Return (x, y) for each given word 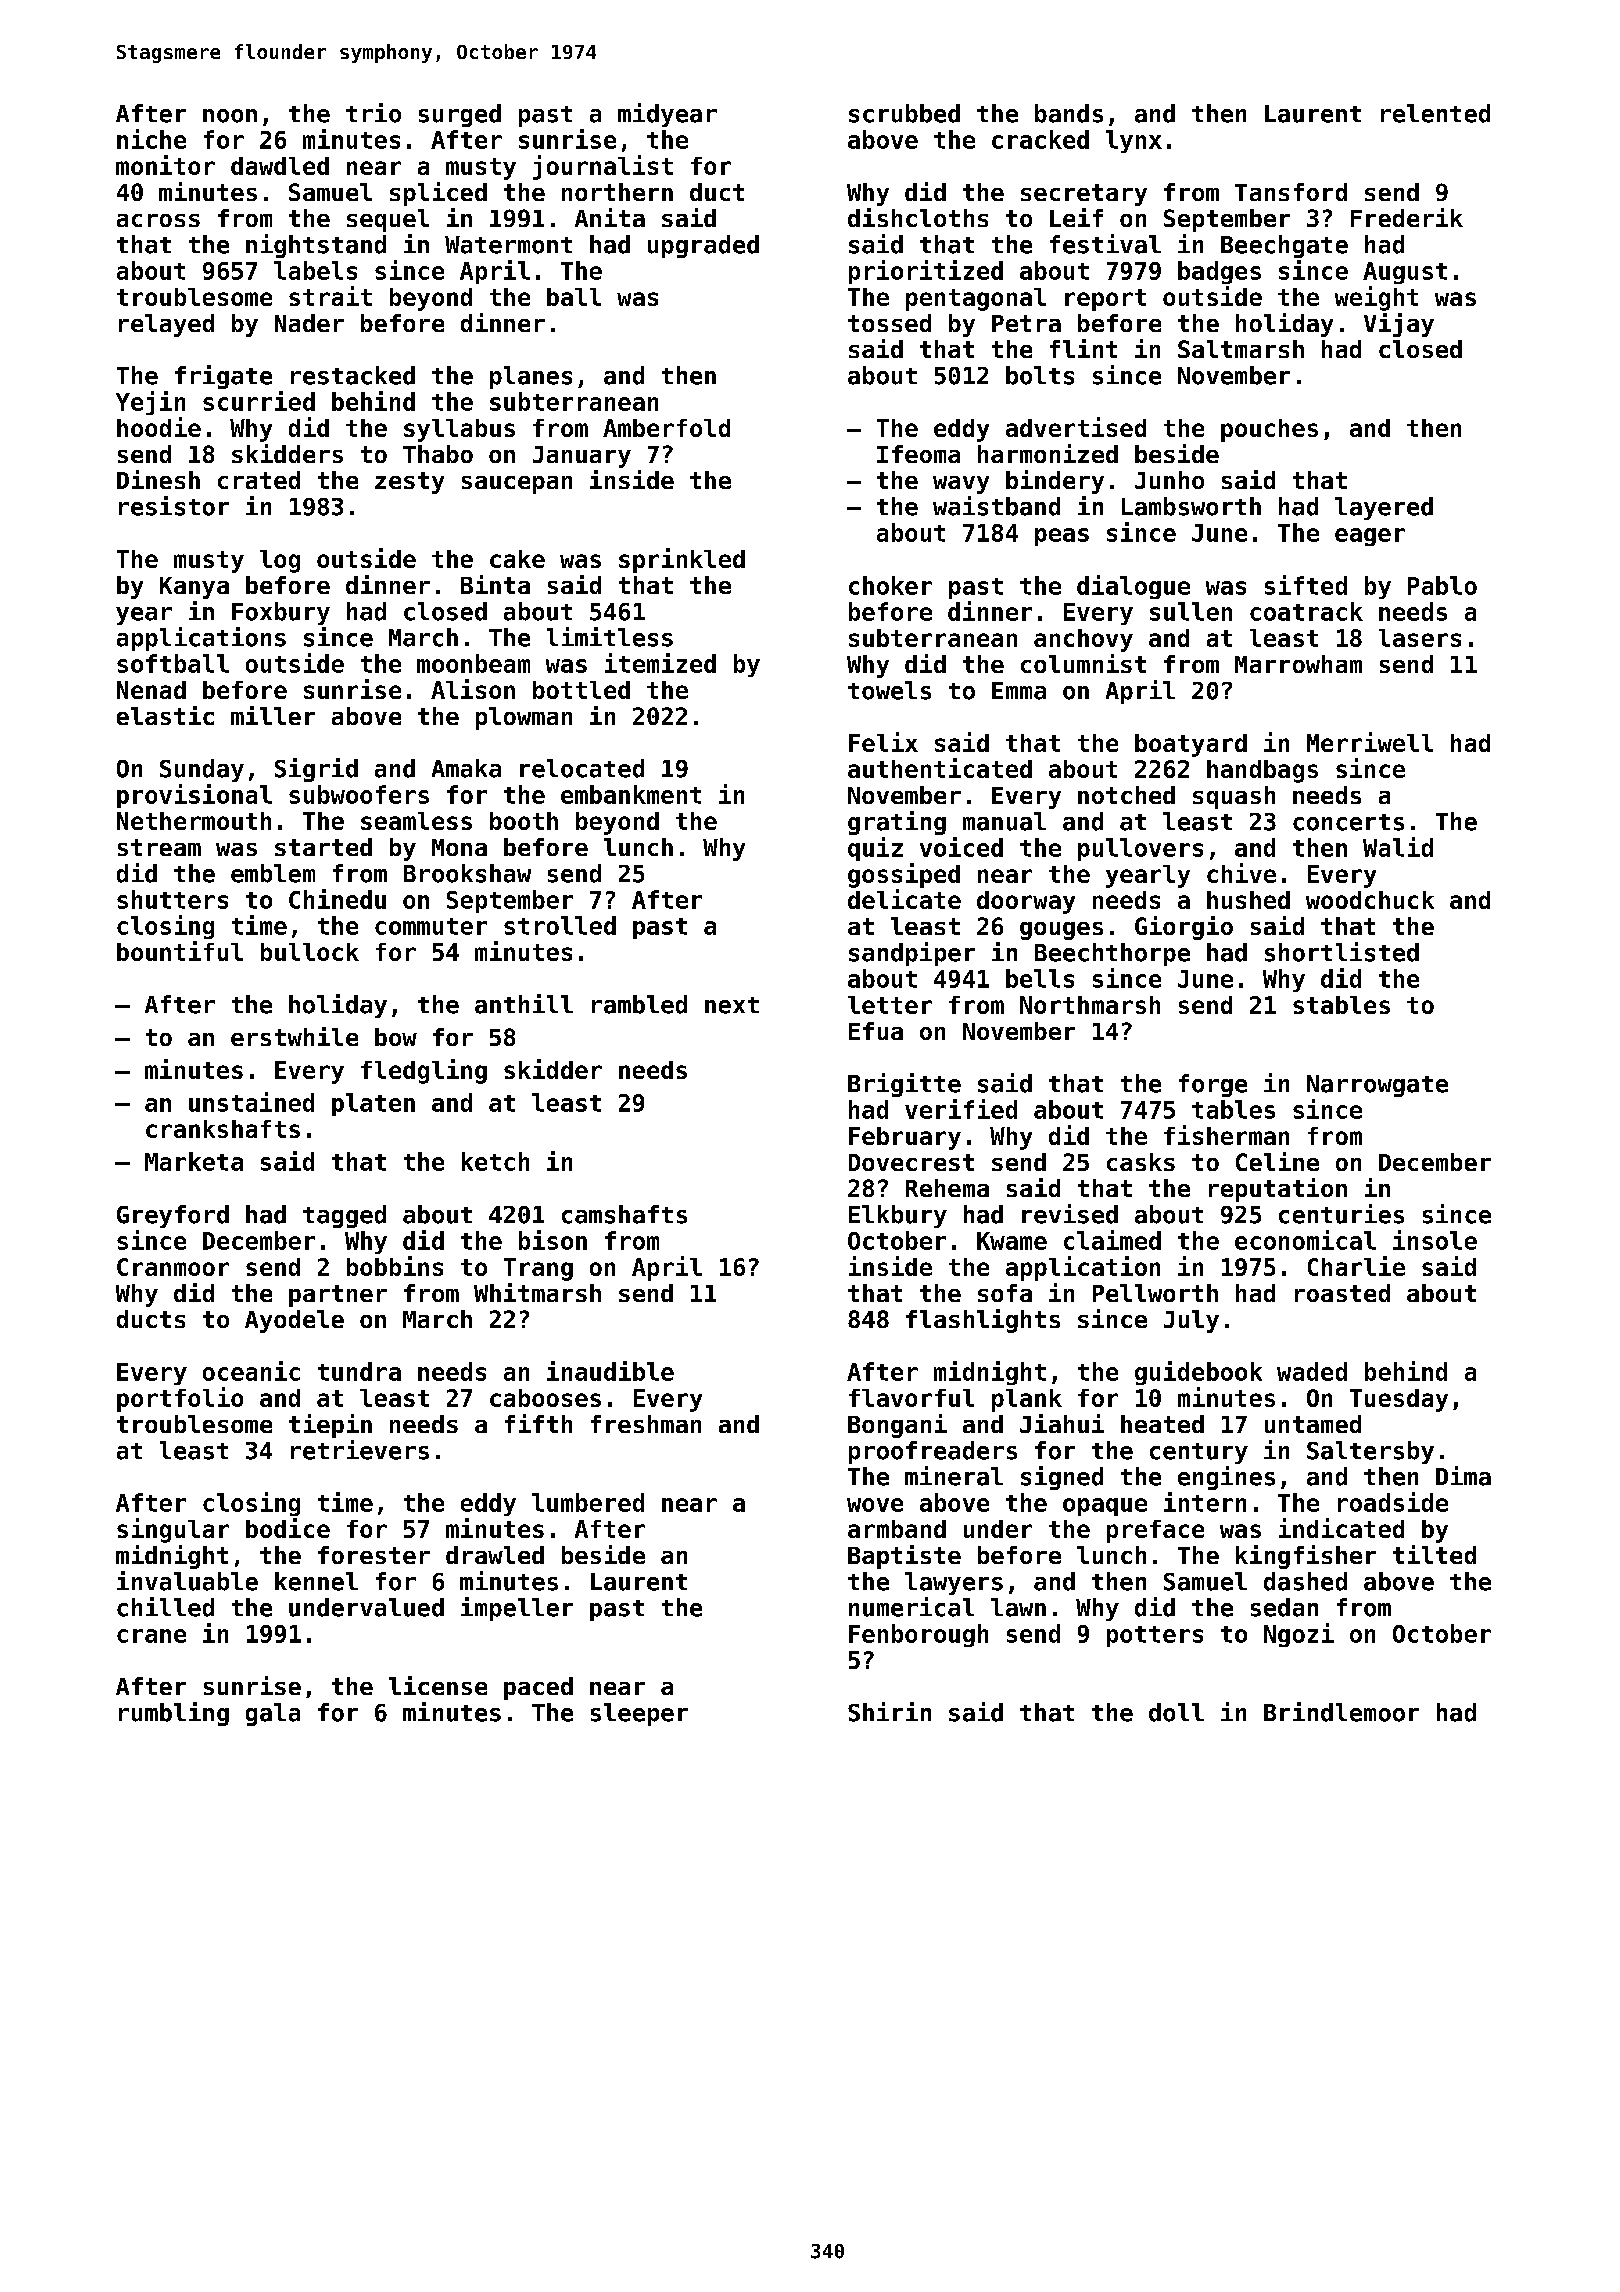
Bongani (897, 1426)
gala (273, 1714)
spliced (438, 194)
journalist (603, 167)
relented (1435, 113)
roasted (1342, 1293)
